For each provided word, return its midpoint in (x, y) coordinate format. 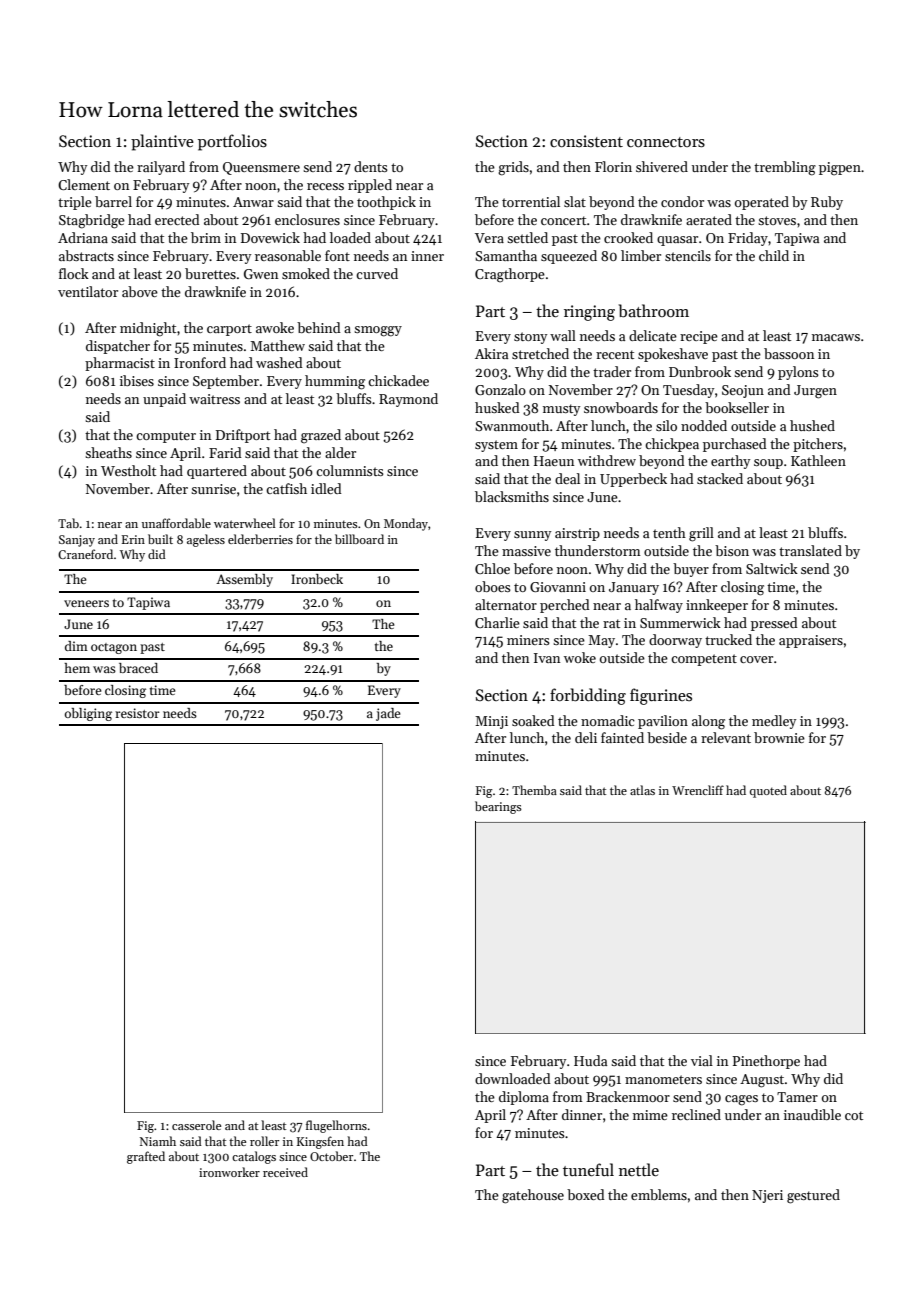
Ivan (547, 658)
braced (138, 668)
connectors (666, 142)
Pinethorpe (766, 1062)
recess (325, 186)
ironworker (229, 1172)
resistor (137, 713)
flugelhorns (336, 1126)
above (140, 291)
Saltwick (772, 568)
